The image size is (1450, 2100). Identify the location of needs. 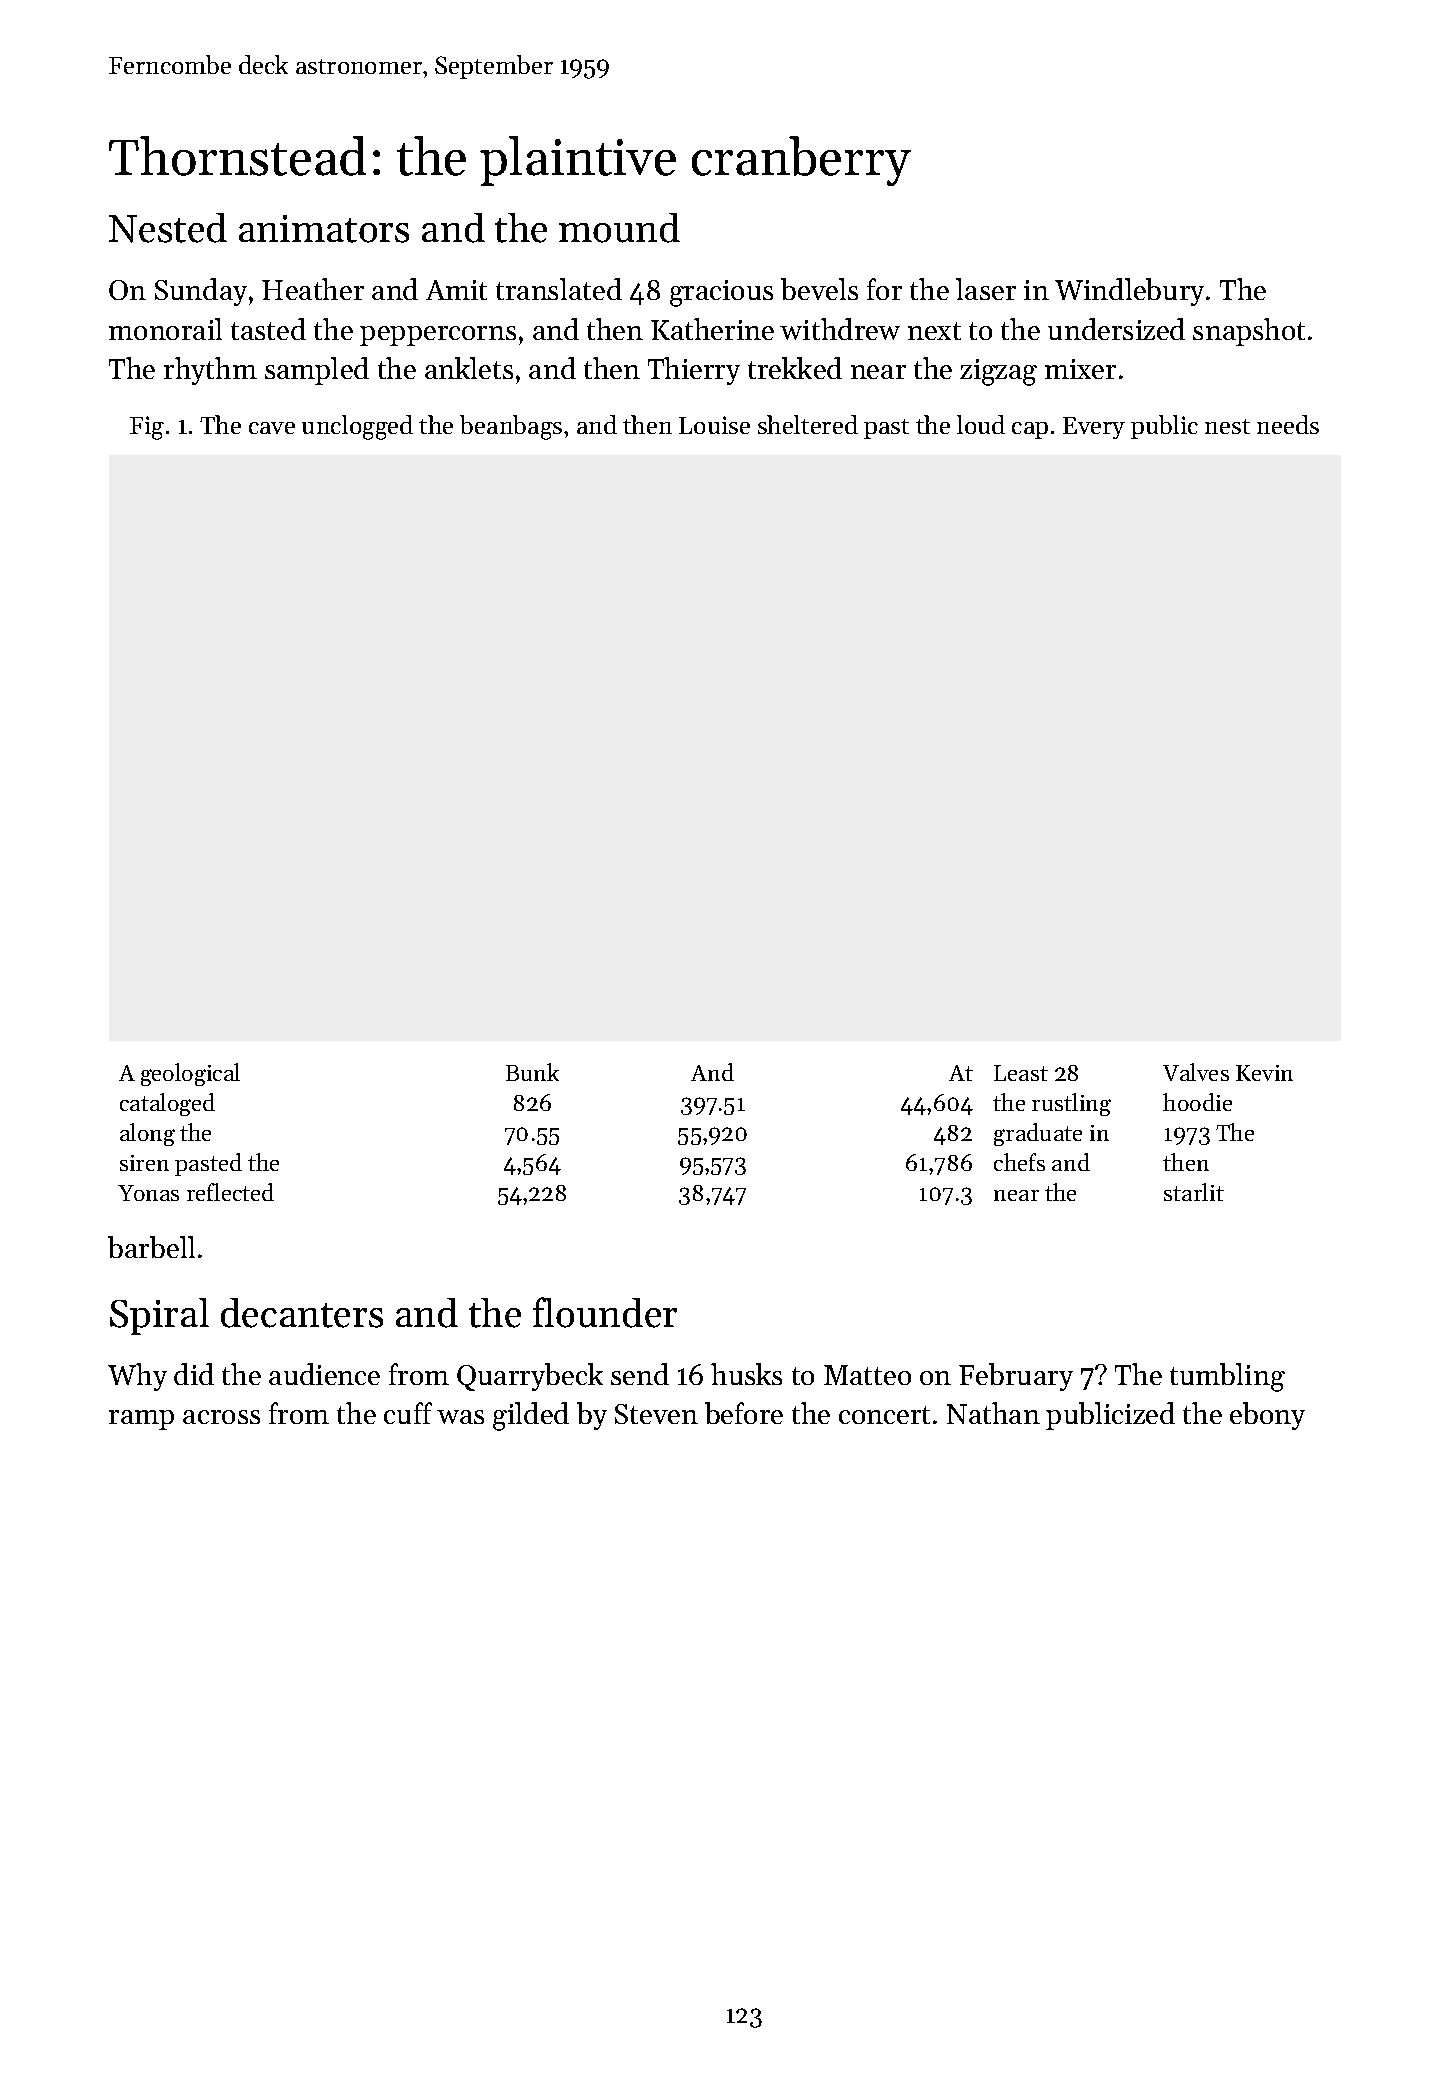
(1288, 424).
